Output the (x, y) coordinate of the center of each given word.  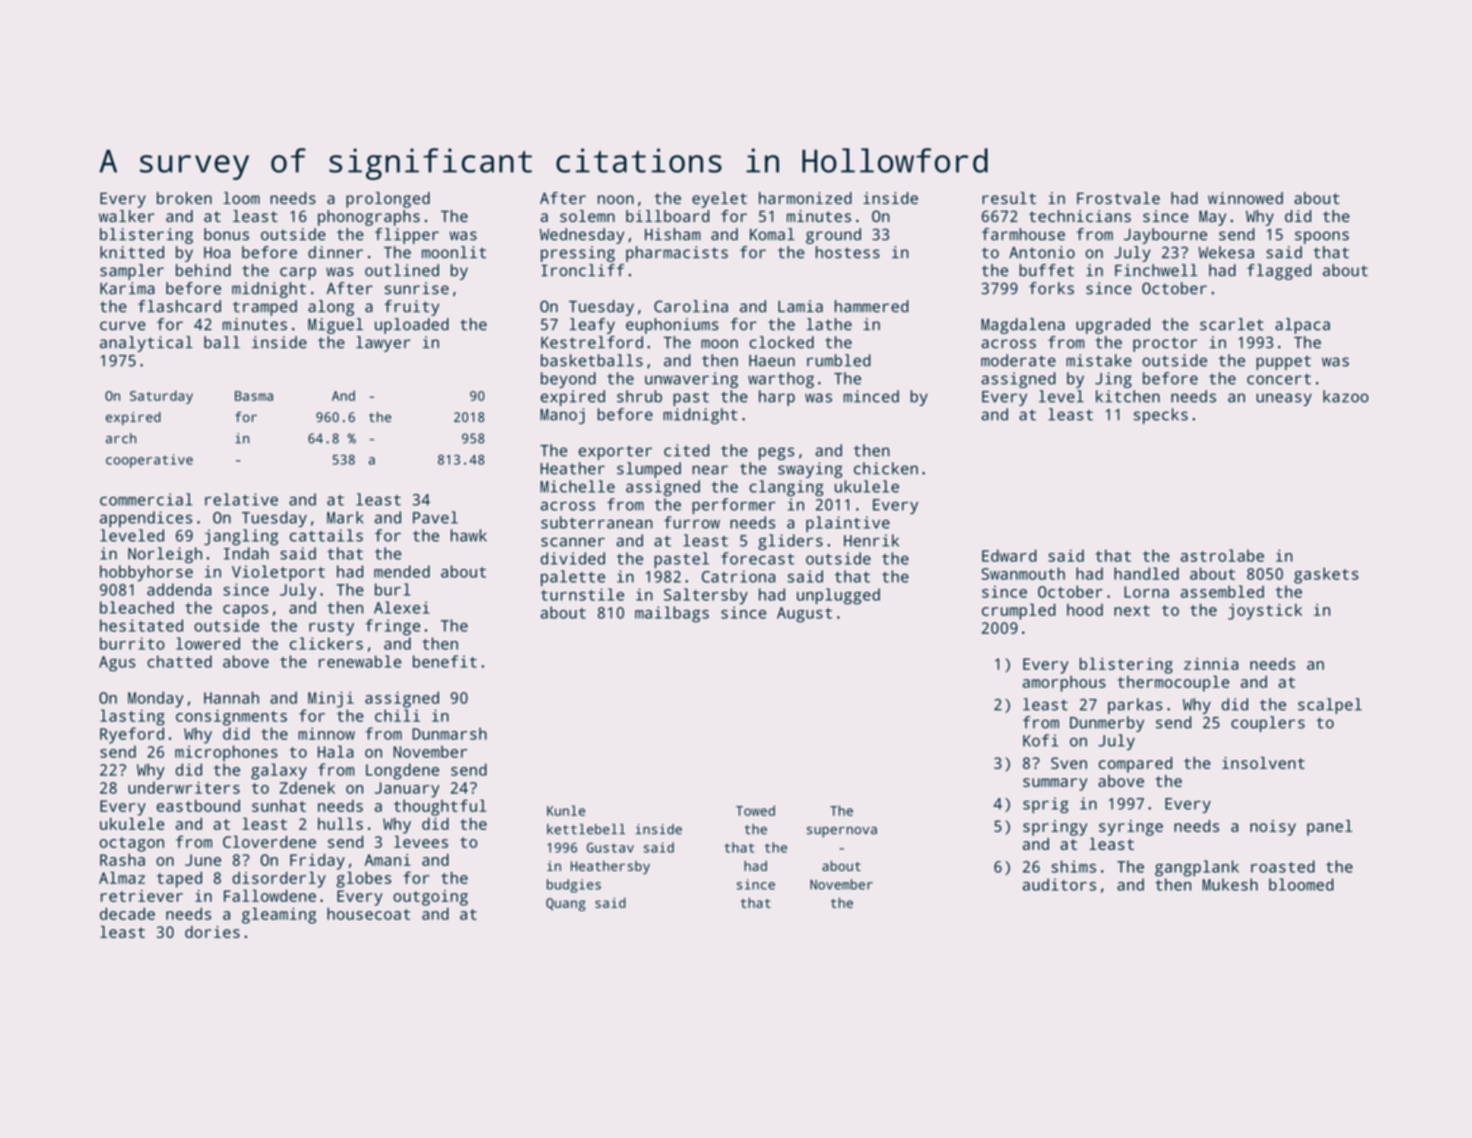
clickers (326, 643)
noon (616, 199)
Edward (1009, 555)
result (1009, 198)
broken (184, 198)
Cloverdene (269, 841)
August (804, 615)
